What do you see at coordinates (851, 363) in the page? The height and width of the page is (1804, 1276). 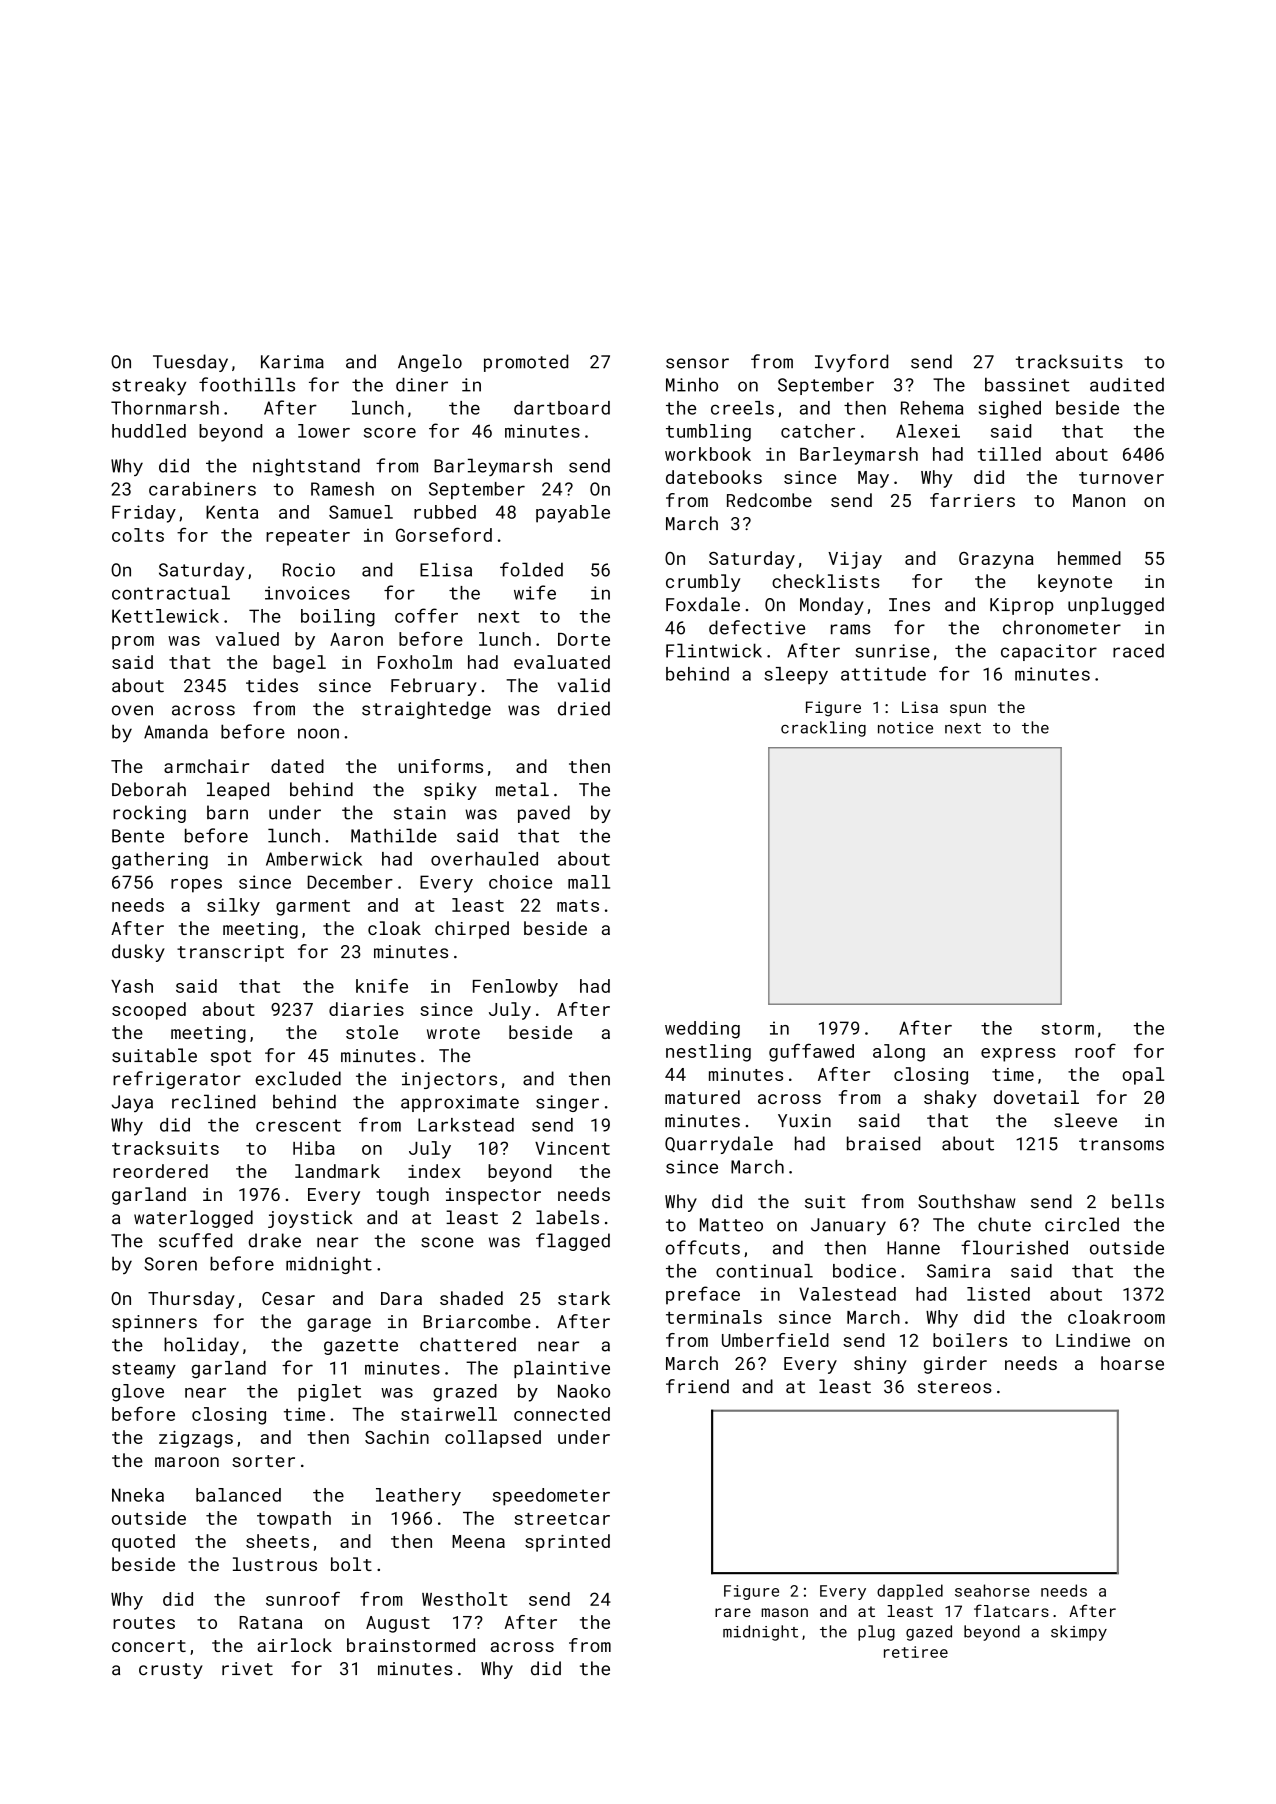 I see `Ivyford` at bounding box center [851, 363].
